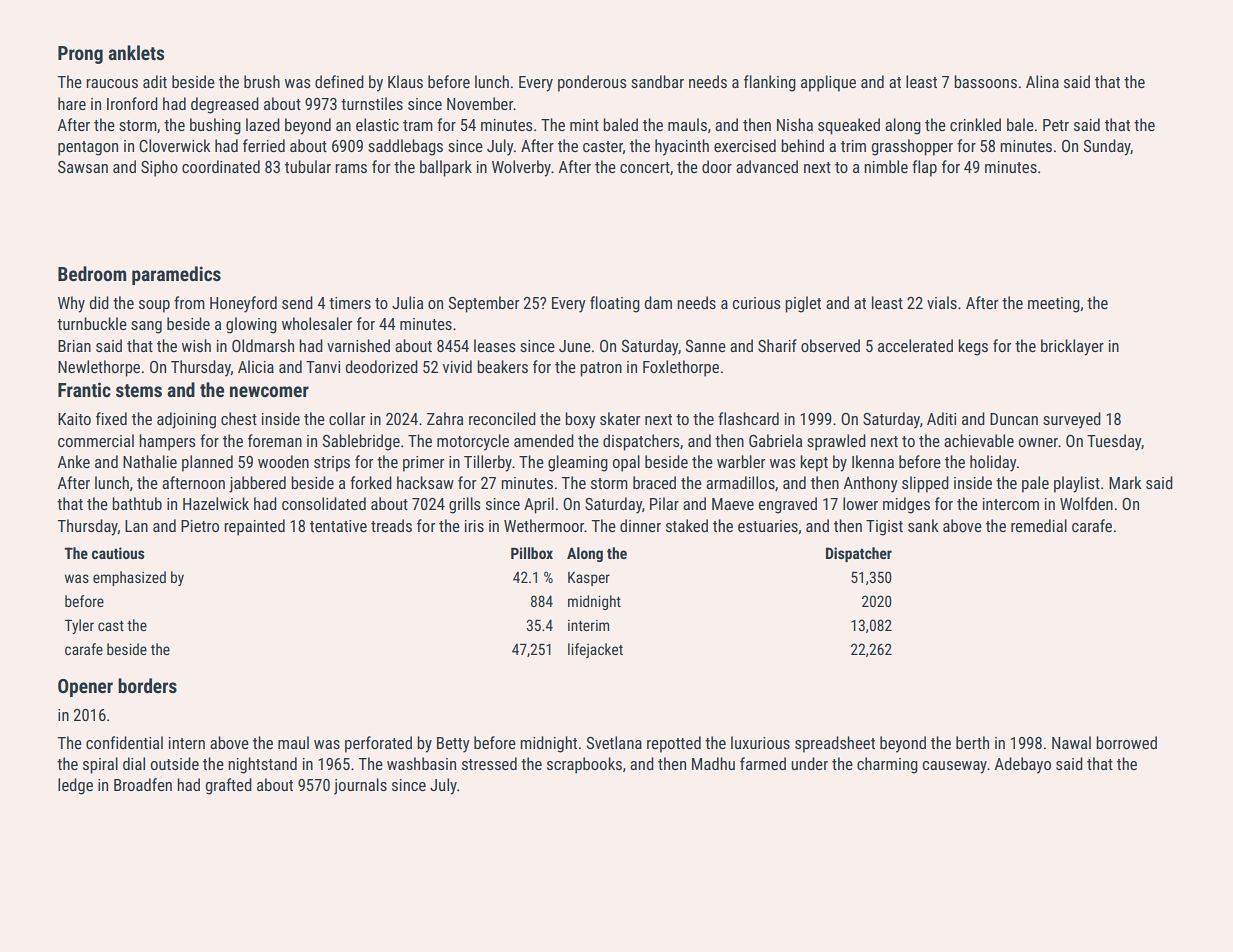 This image has height=952, width=1233. I want to click on sank, so click(923, 525).
